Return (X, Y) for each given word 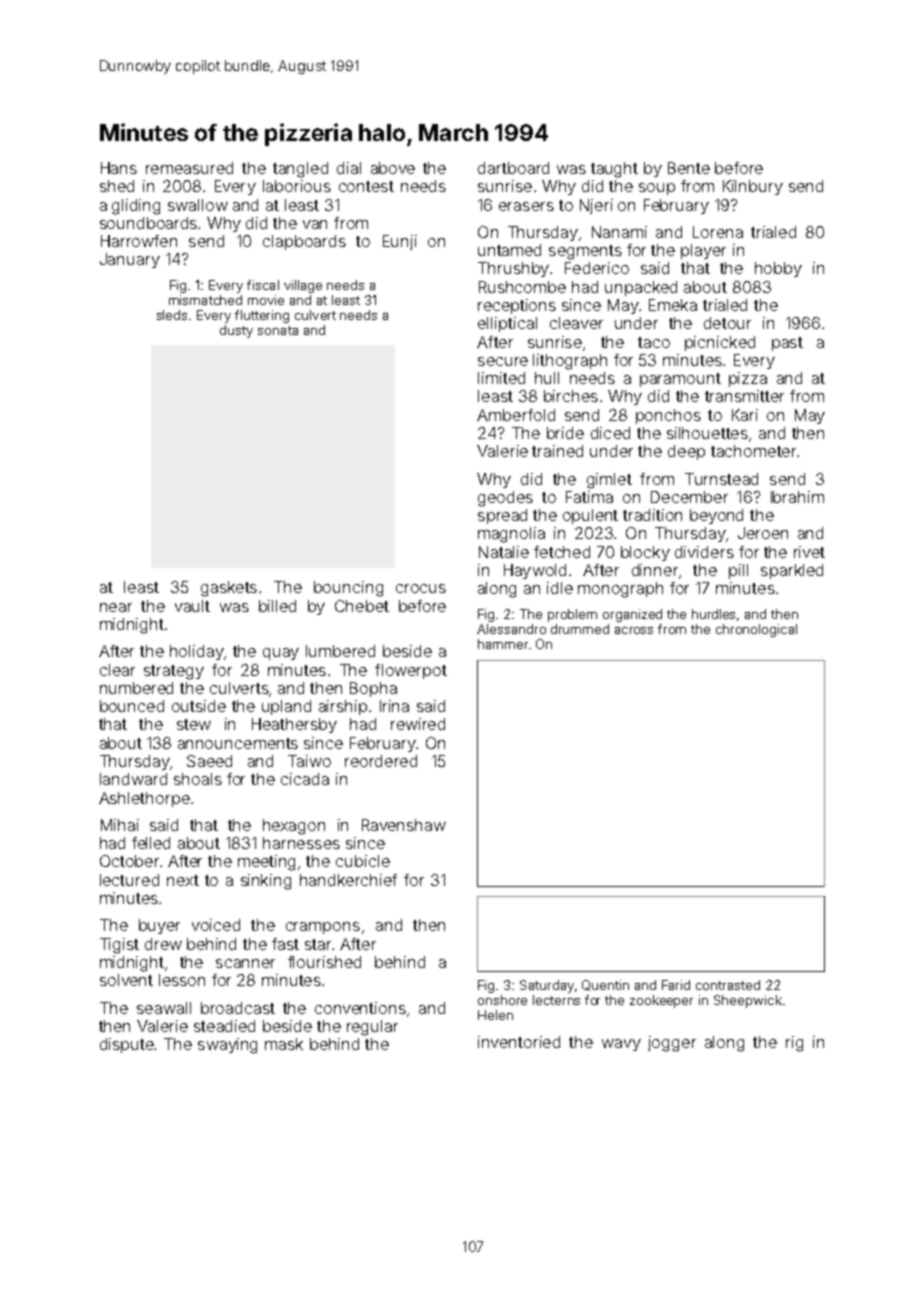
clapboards (304, 242)
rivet (809, 552)
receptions (517, 306)
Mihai (120, 825)
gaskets (229, 589)
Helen (495, 1015)
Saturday (547, 986)
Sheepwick (748, 1001)
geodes (505, 499)
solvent (126, 980)
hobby (778, 269)
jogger (672, 1044)
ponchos (668, 416)
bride (565, 433)
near (116, 607)
